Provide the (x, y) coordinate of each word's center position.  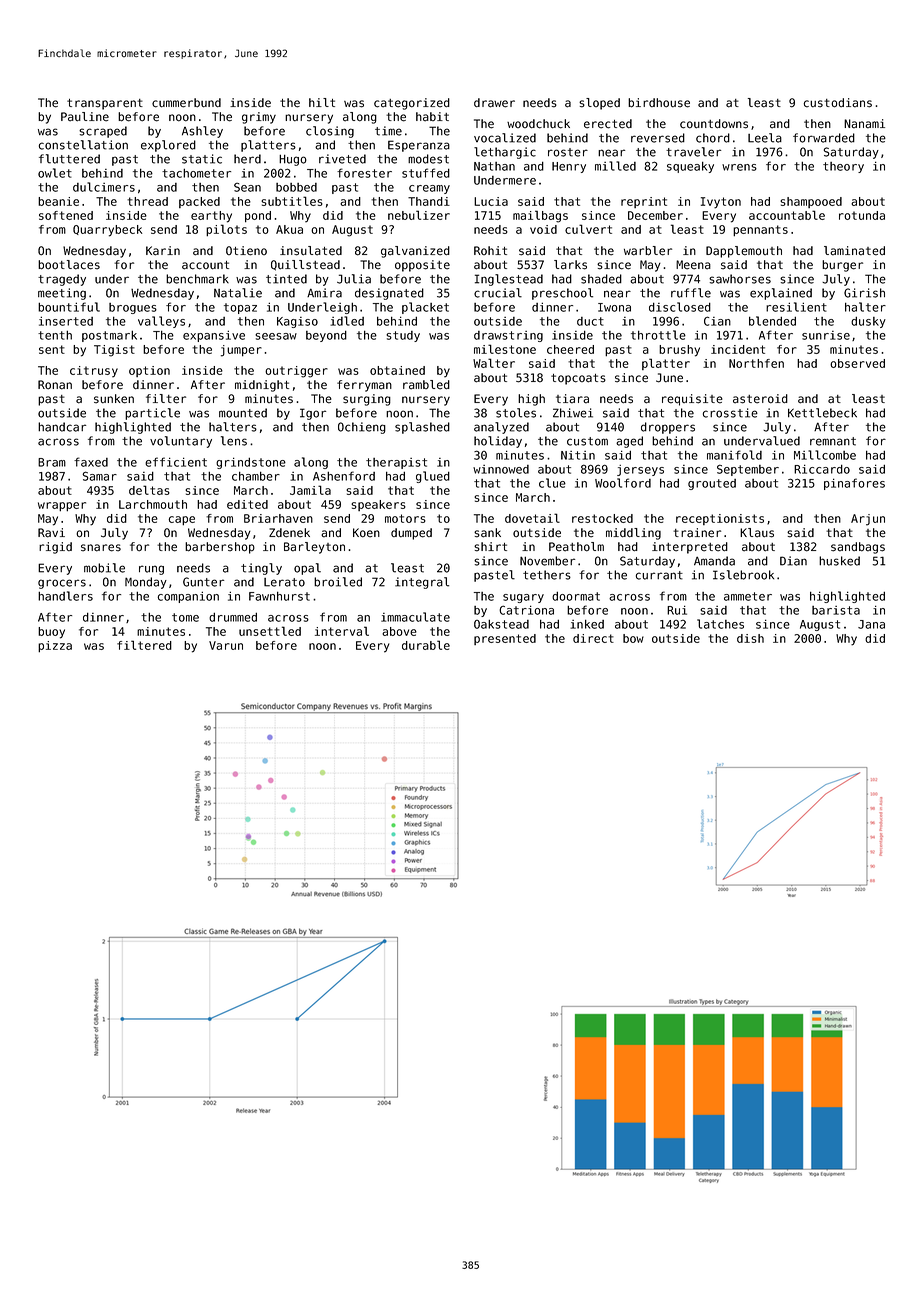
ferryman (364, 386)
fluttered (69, 159)
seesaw (276, 336)
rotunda (862, 215)
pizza (55, 647)
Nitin (578, 455)
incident (738, 349)
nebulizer (419, 215)
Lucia (491, 201)
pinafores (854, 484)
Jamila (310, 490)
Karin (163, 251)
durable (426, 645)
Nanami (864, 124)
